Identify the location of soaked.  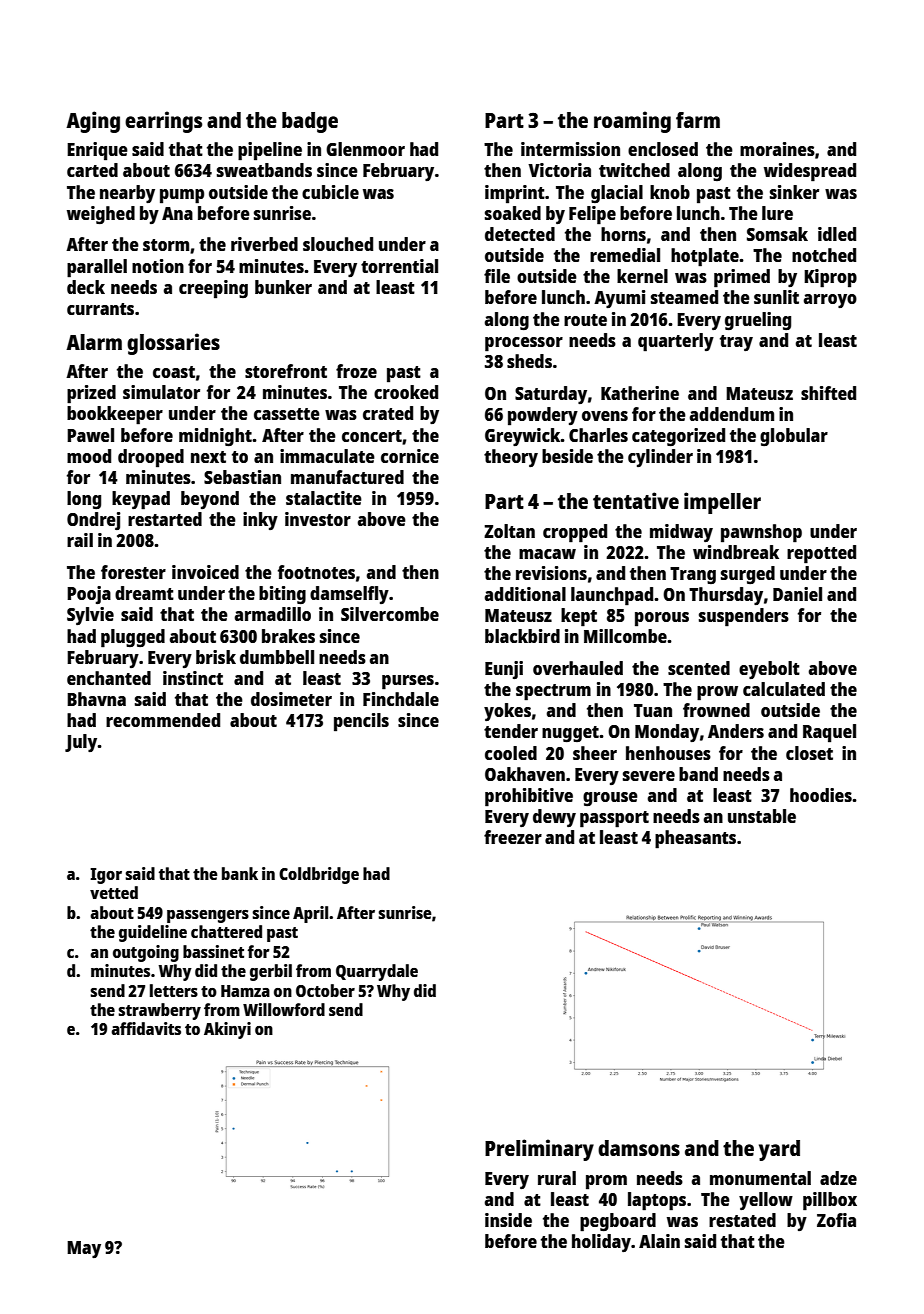
(513, 213).
